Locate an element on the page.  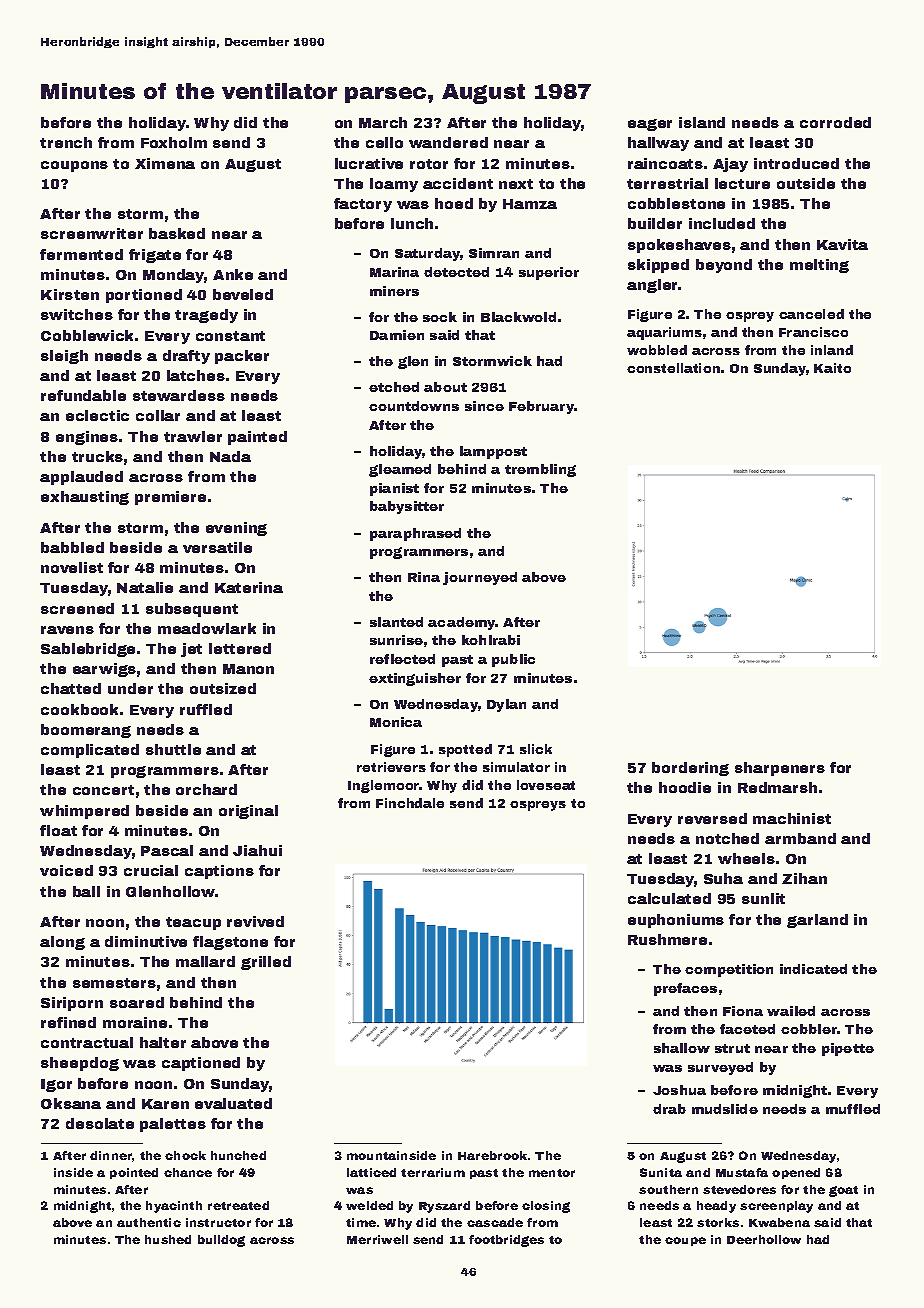
Merriwell is located at coordinates (377, 1239).
